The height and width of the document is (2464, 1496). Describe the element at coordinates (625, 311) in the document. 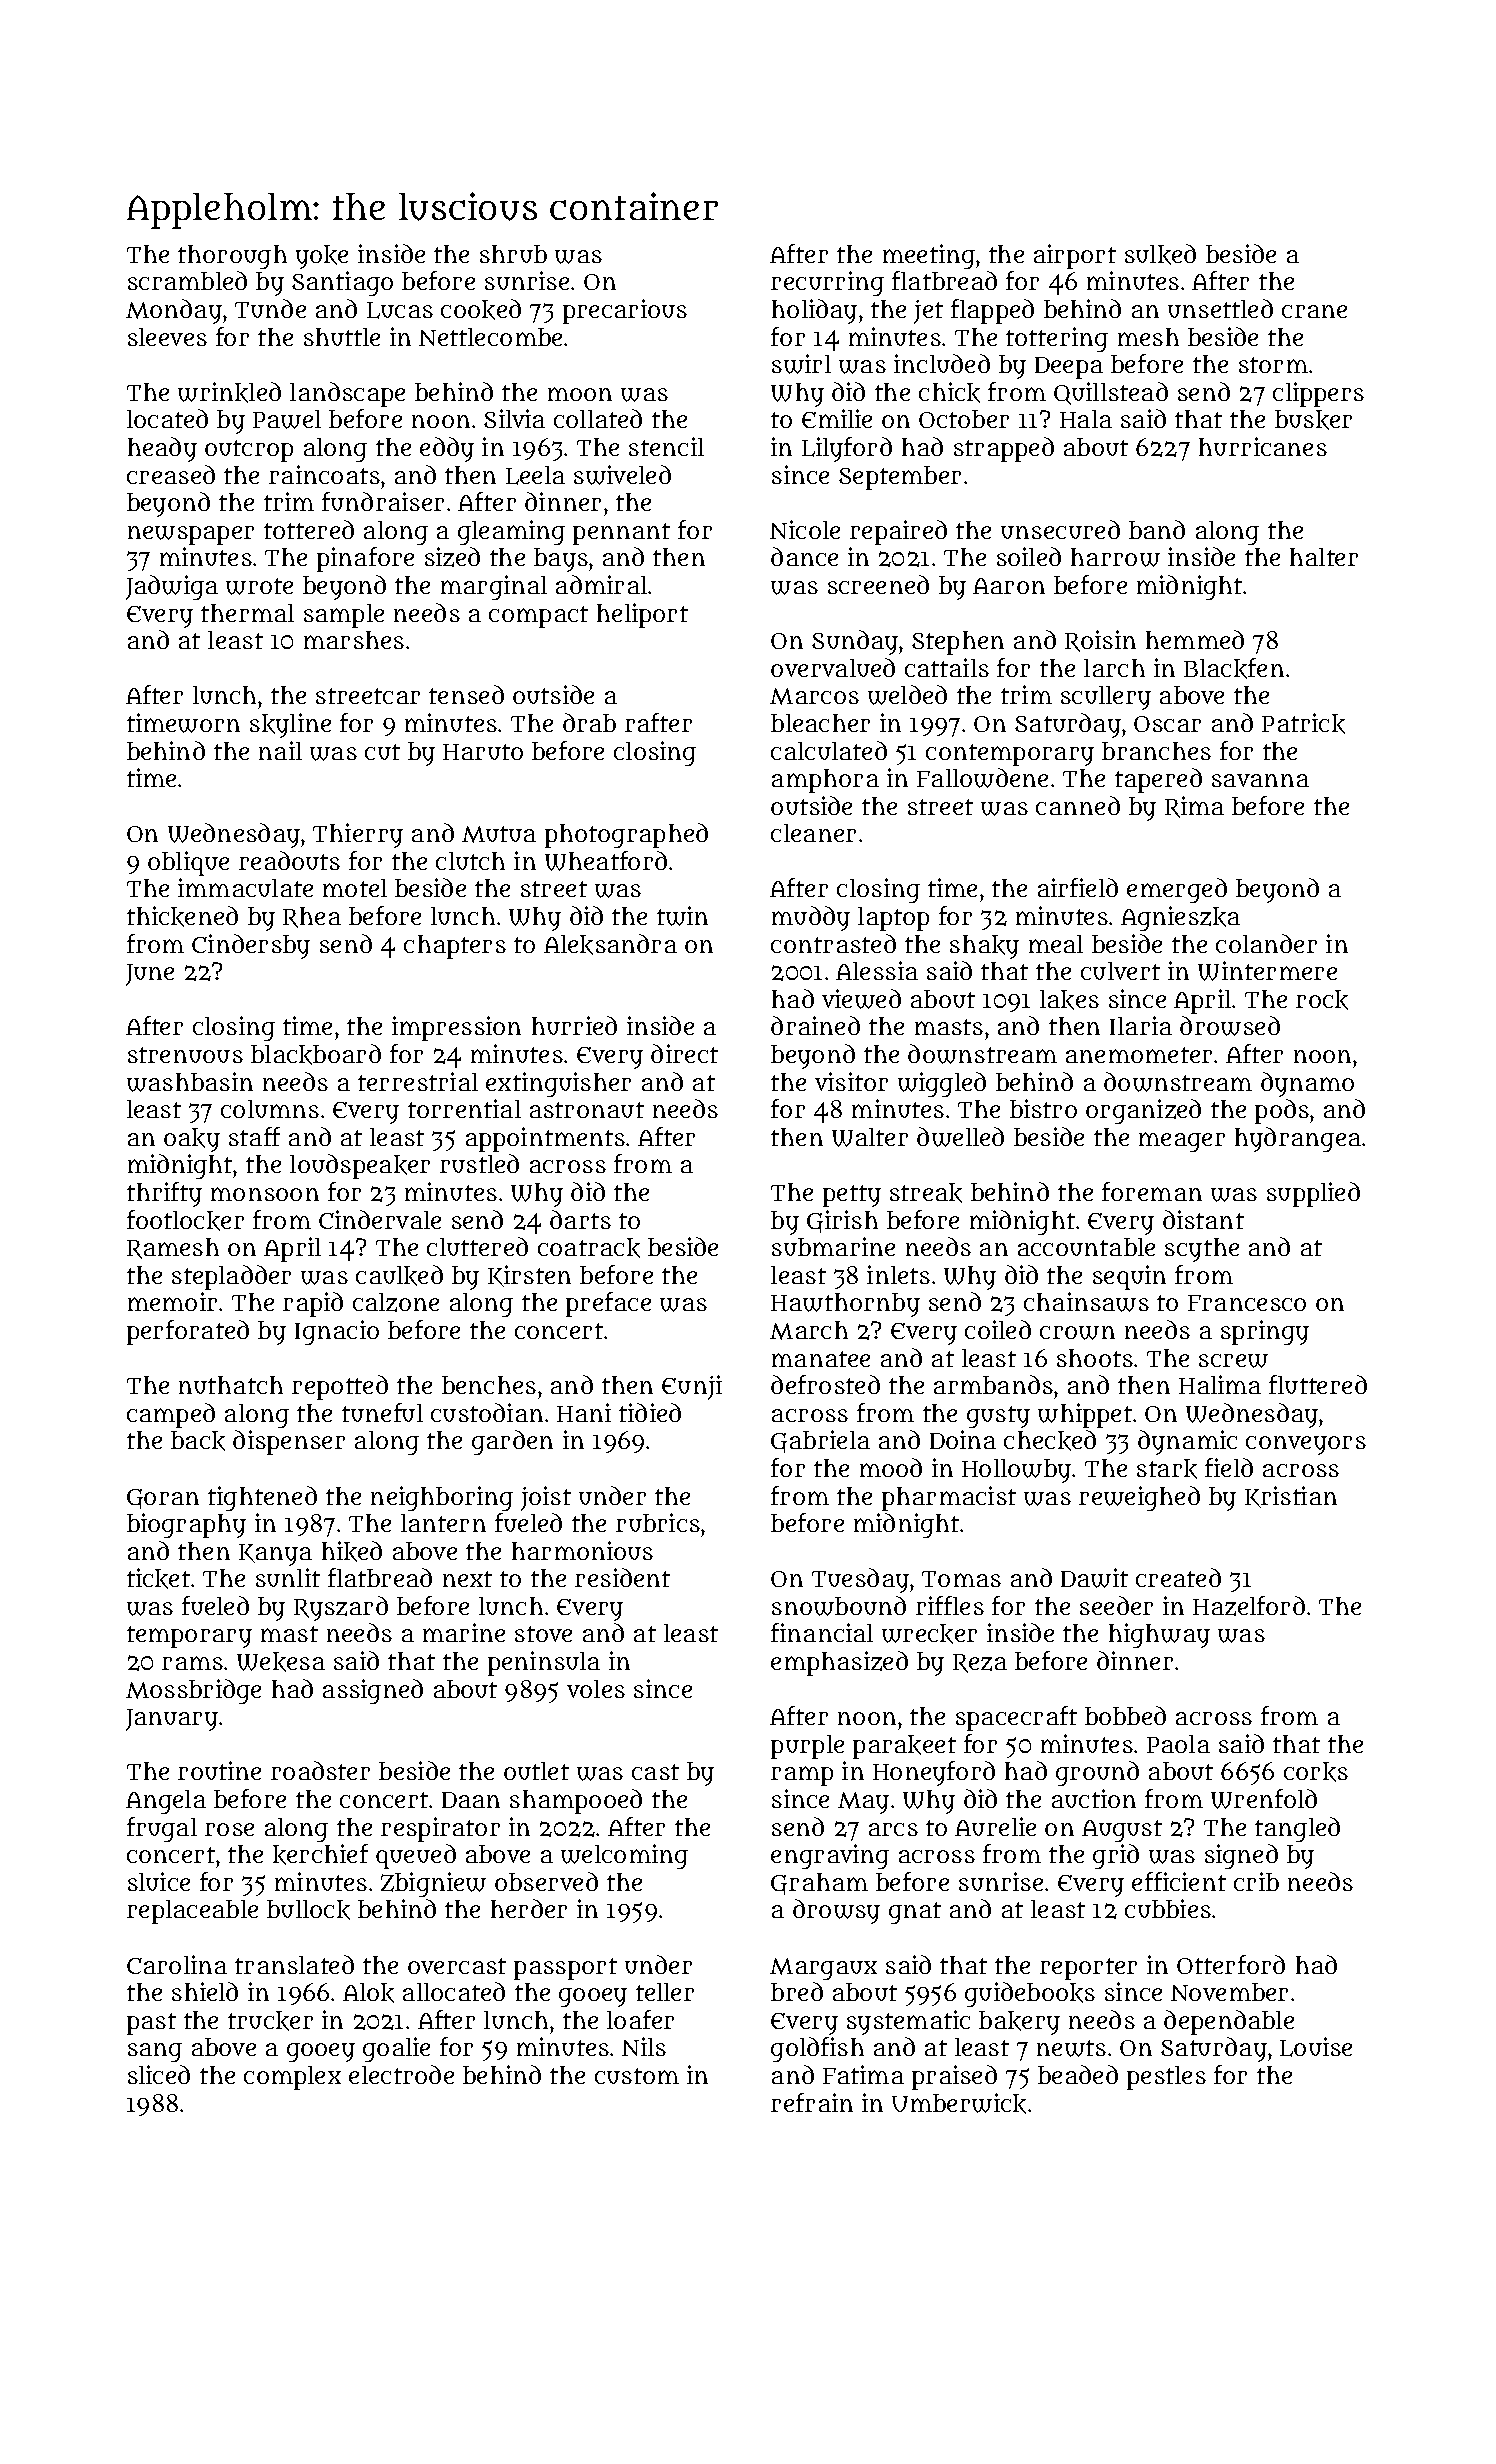

I see `precarious` at that location.
